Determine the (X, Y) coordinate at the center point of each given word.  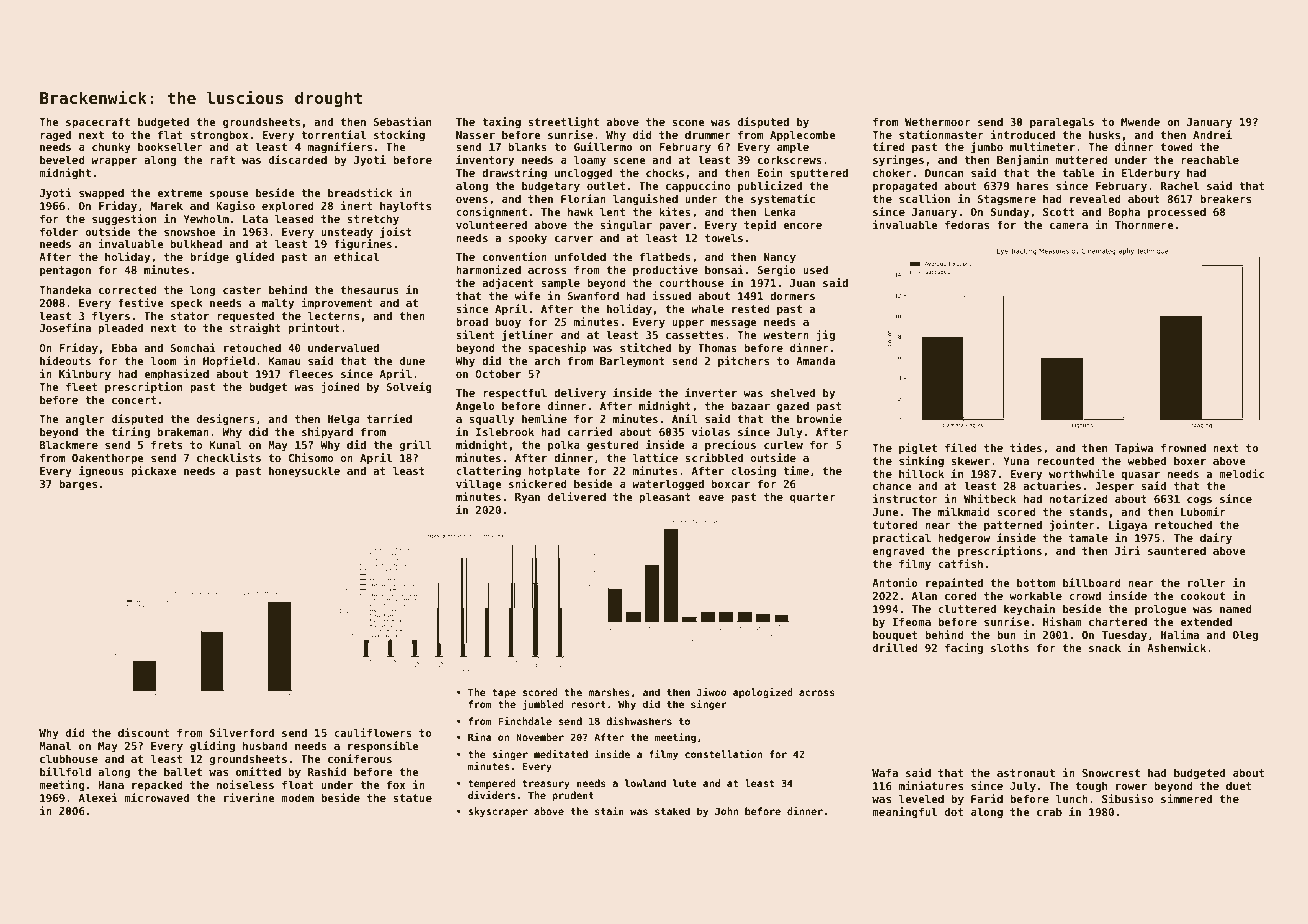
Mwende (1140, 121)
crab (1049, 812)
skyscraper (498, 812)
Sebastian (402, 121)
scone (688, 123)
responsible (383, 746)
